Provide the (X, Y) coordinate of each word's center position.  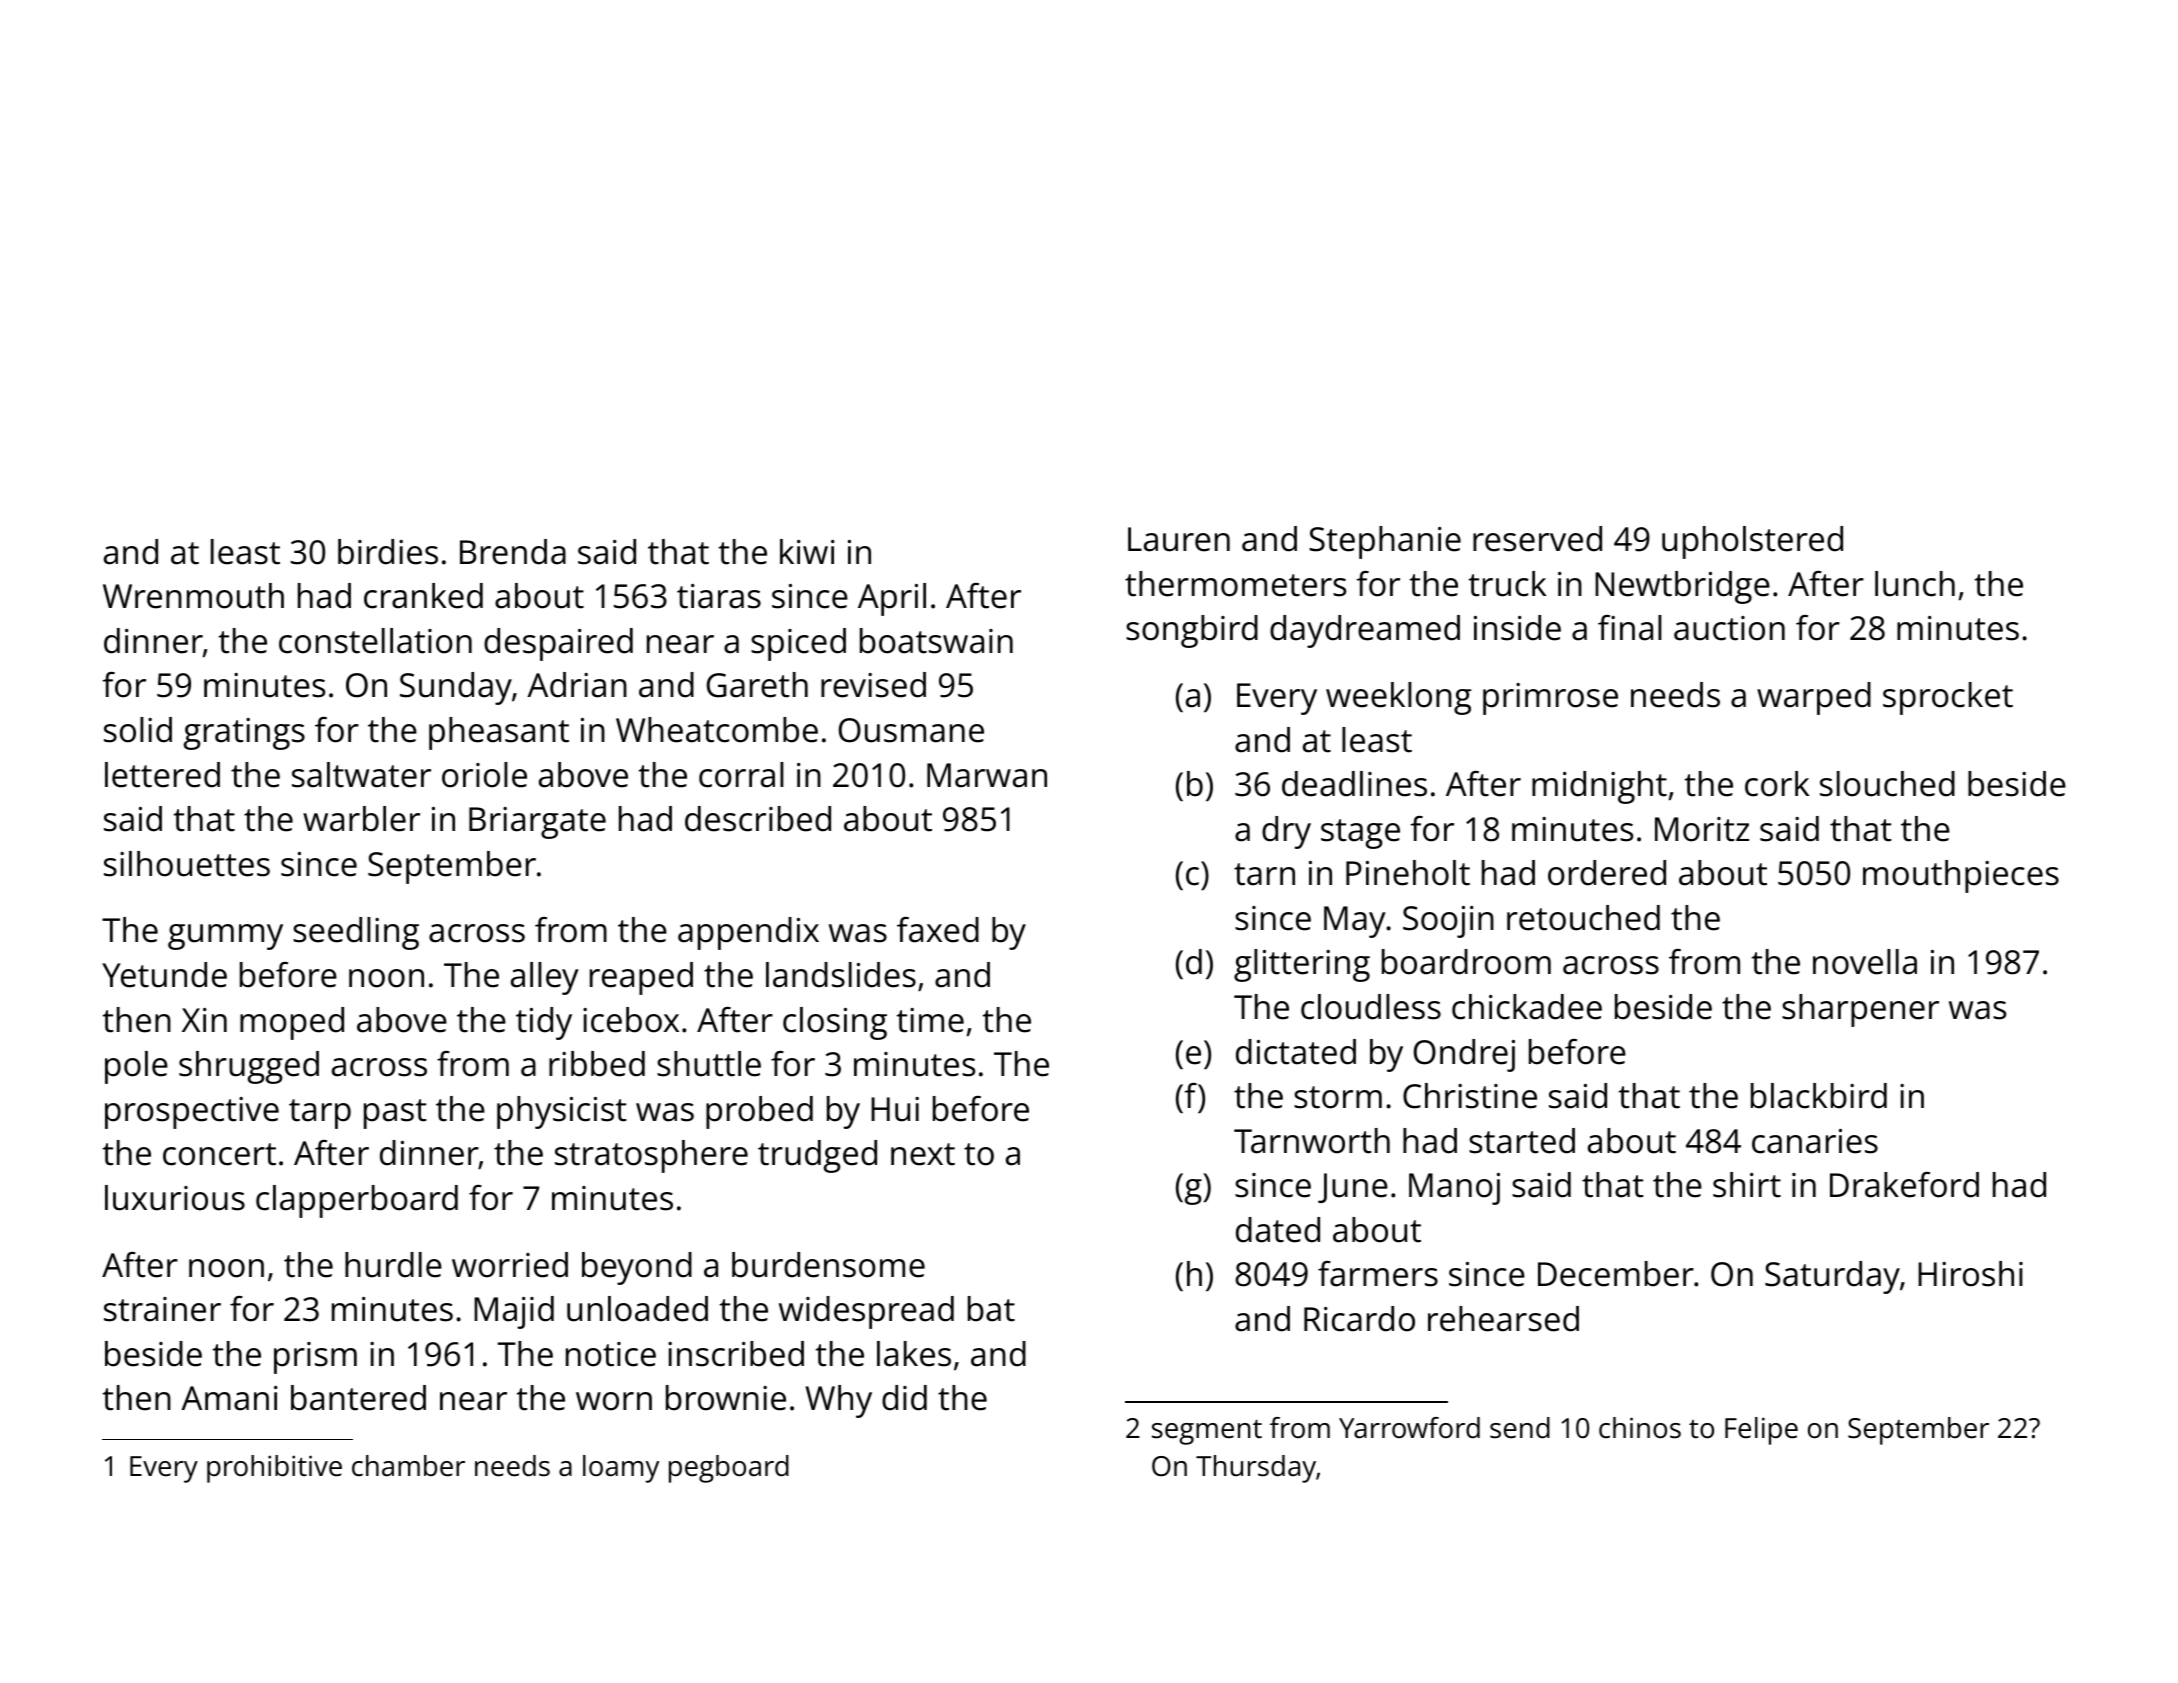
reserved (1537, 539)
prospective (192, 1113)
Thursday (1256, 1469)
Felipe (1761, 1431)
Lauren (1179, 539)
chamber (408, 1466)
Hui (895, 1109)
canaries (1815, 1141)
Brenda (513, 552)
